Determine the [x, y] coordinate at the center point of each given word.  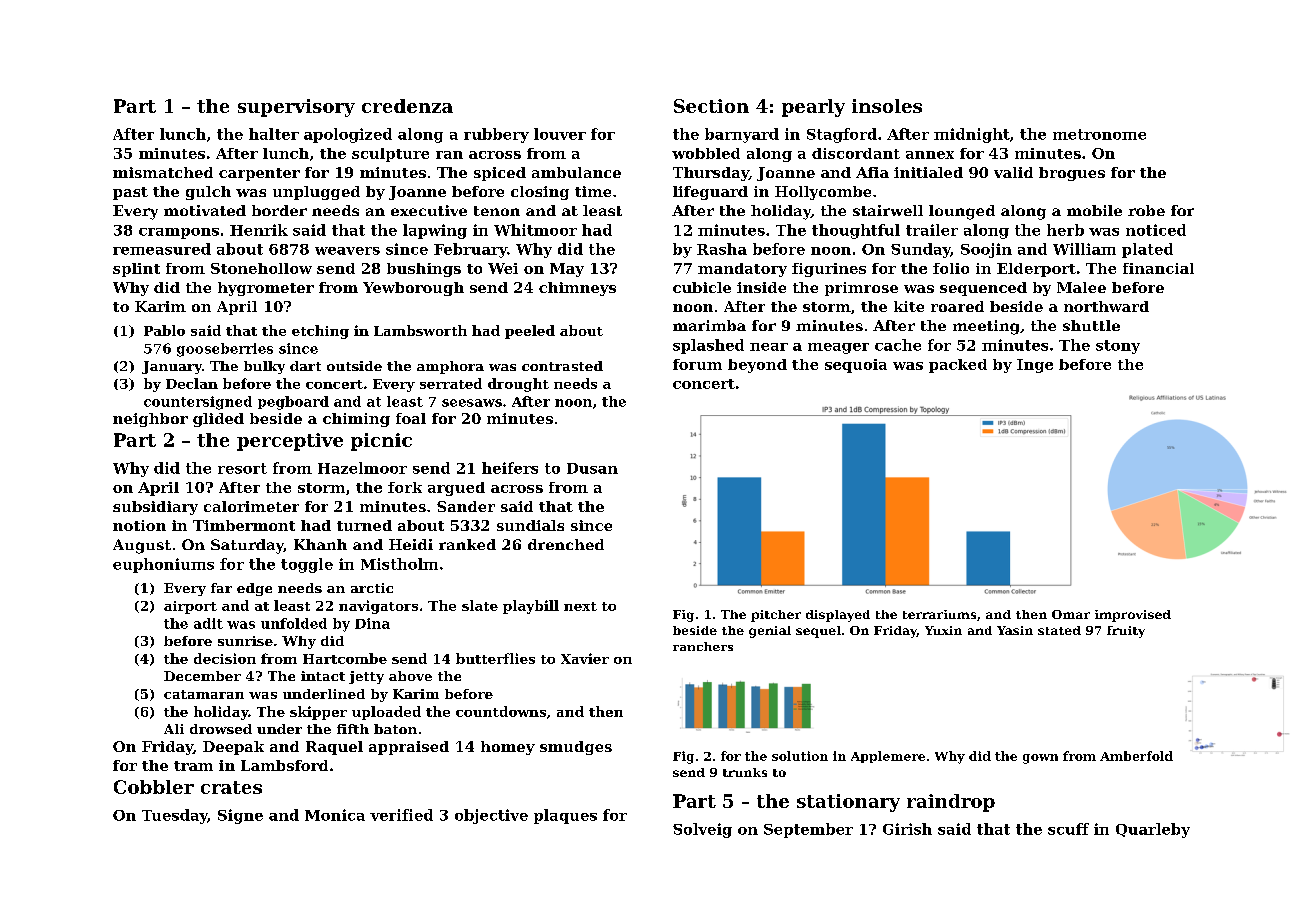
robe [1146, 210]
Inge [1035, 366]
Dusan [592, 468]
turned [364, 525]
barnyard [742, 135]
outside [354, 366]
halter [274, 134]
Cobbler [154, 787]
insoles [887, 106]
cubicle [702, 287]
